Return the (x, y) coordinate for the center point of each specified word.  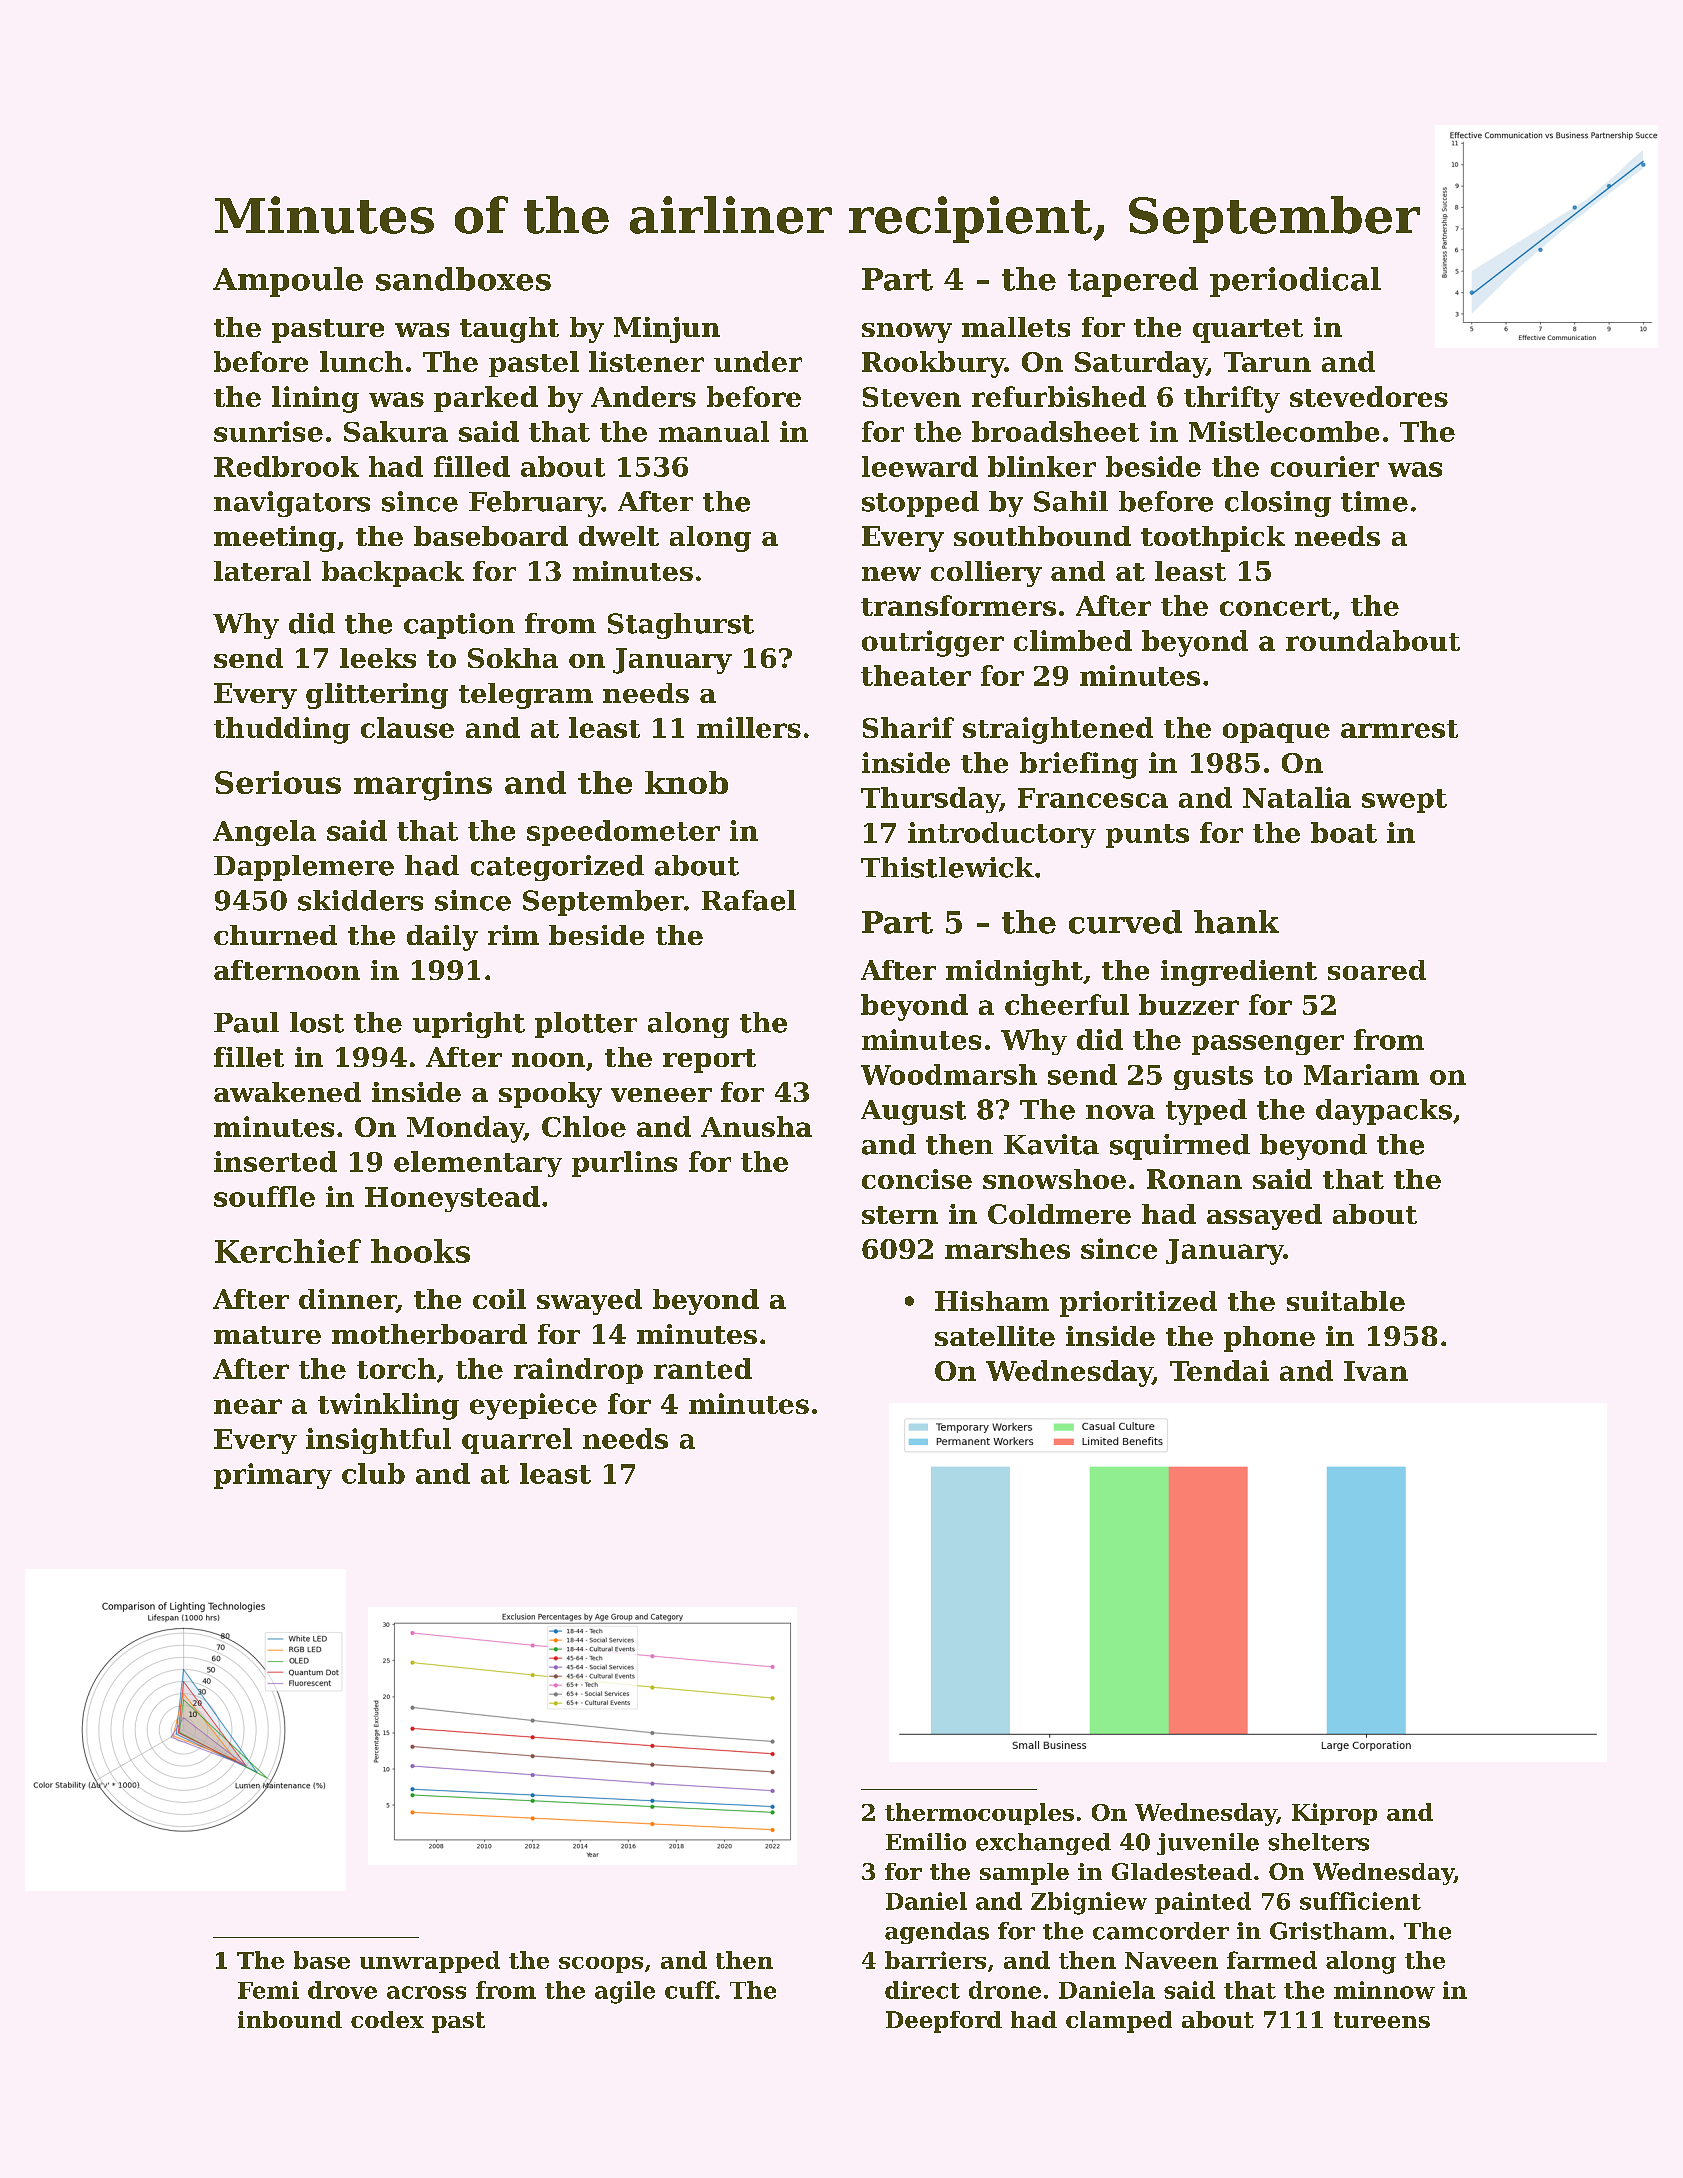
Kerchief (288, 1251)
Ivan (1376, 1371)
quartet (1248, 331)
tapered (1133, 282)
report (709, 1061)
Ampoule (288, 282)
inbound (290, 2019)
